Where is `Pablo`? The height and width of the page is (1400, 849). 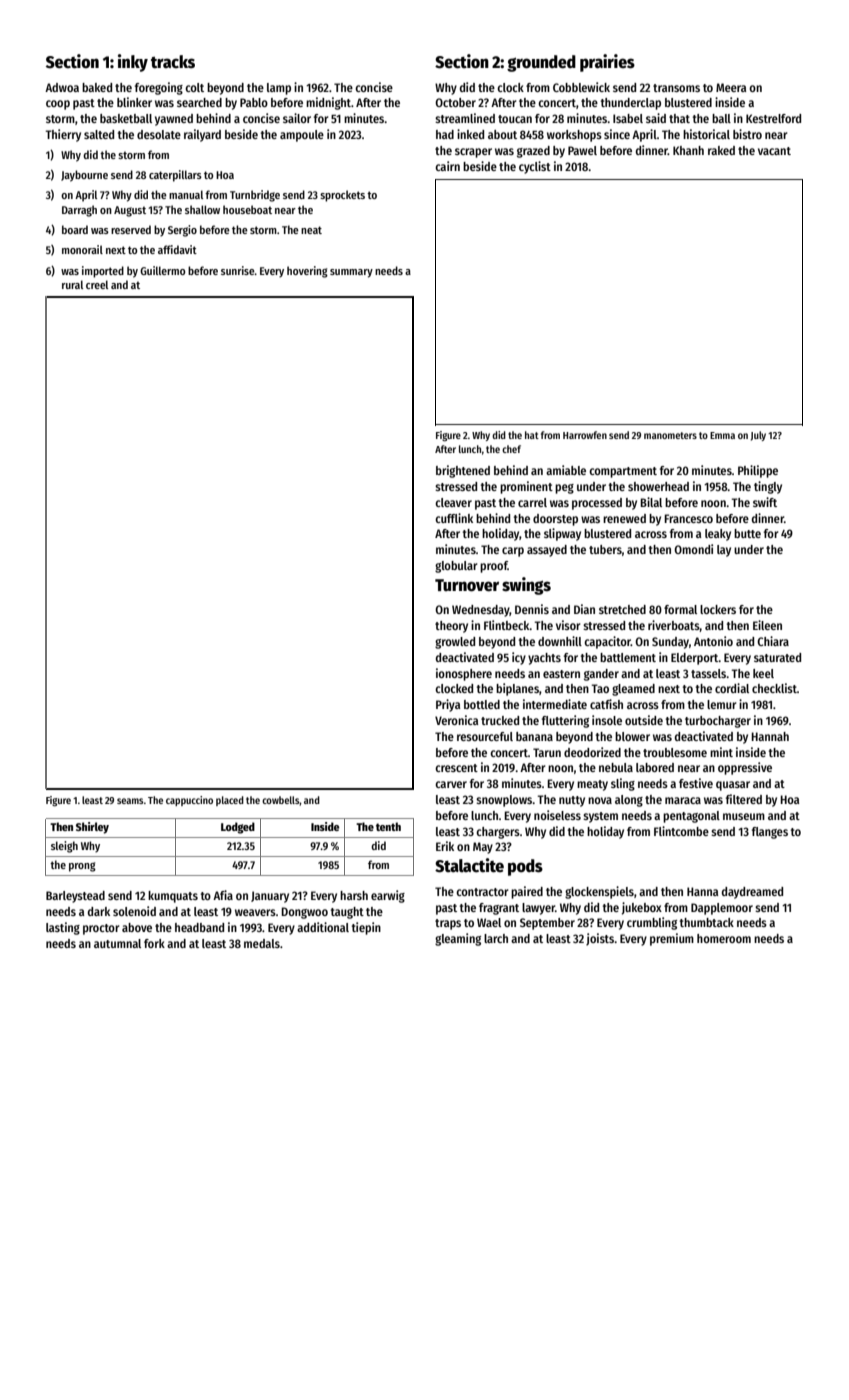
Pablo is located at coordinates (254, 102).
